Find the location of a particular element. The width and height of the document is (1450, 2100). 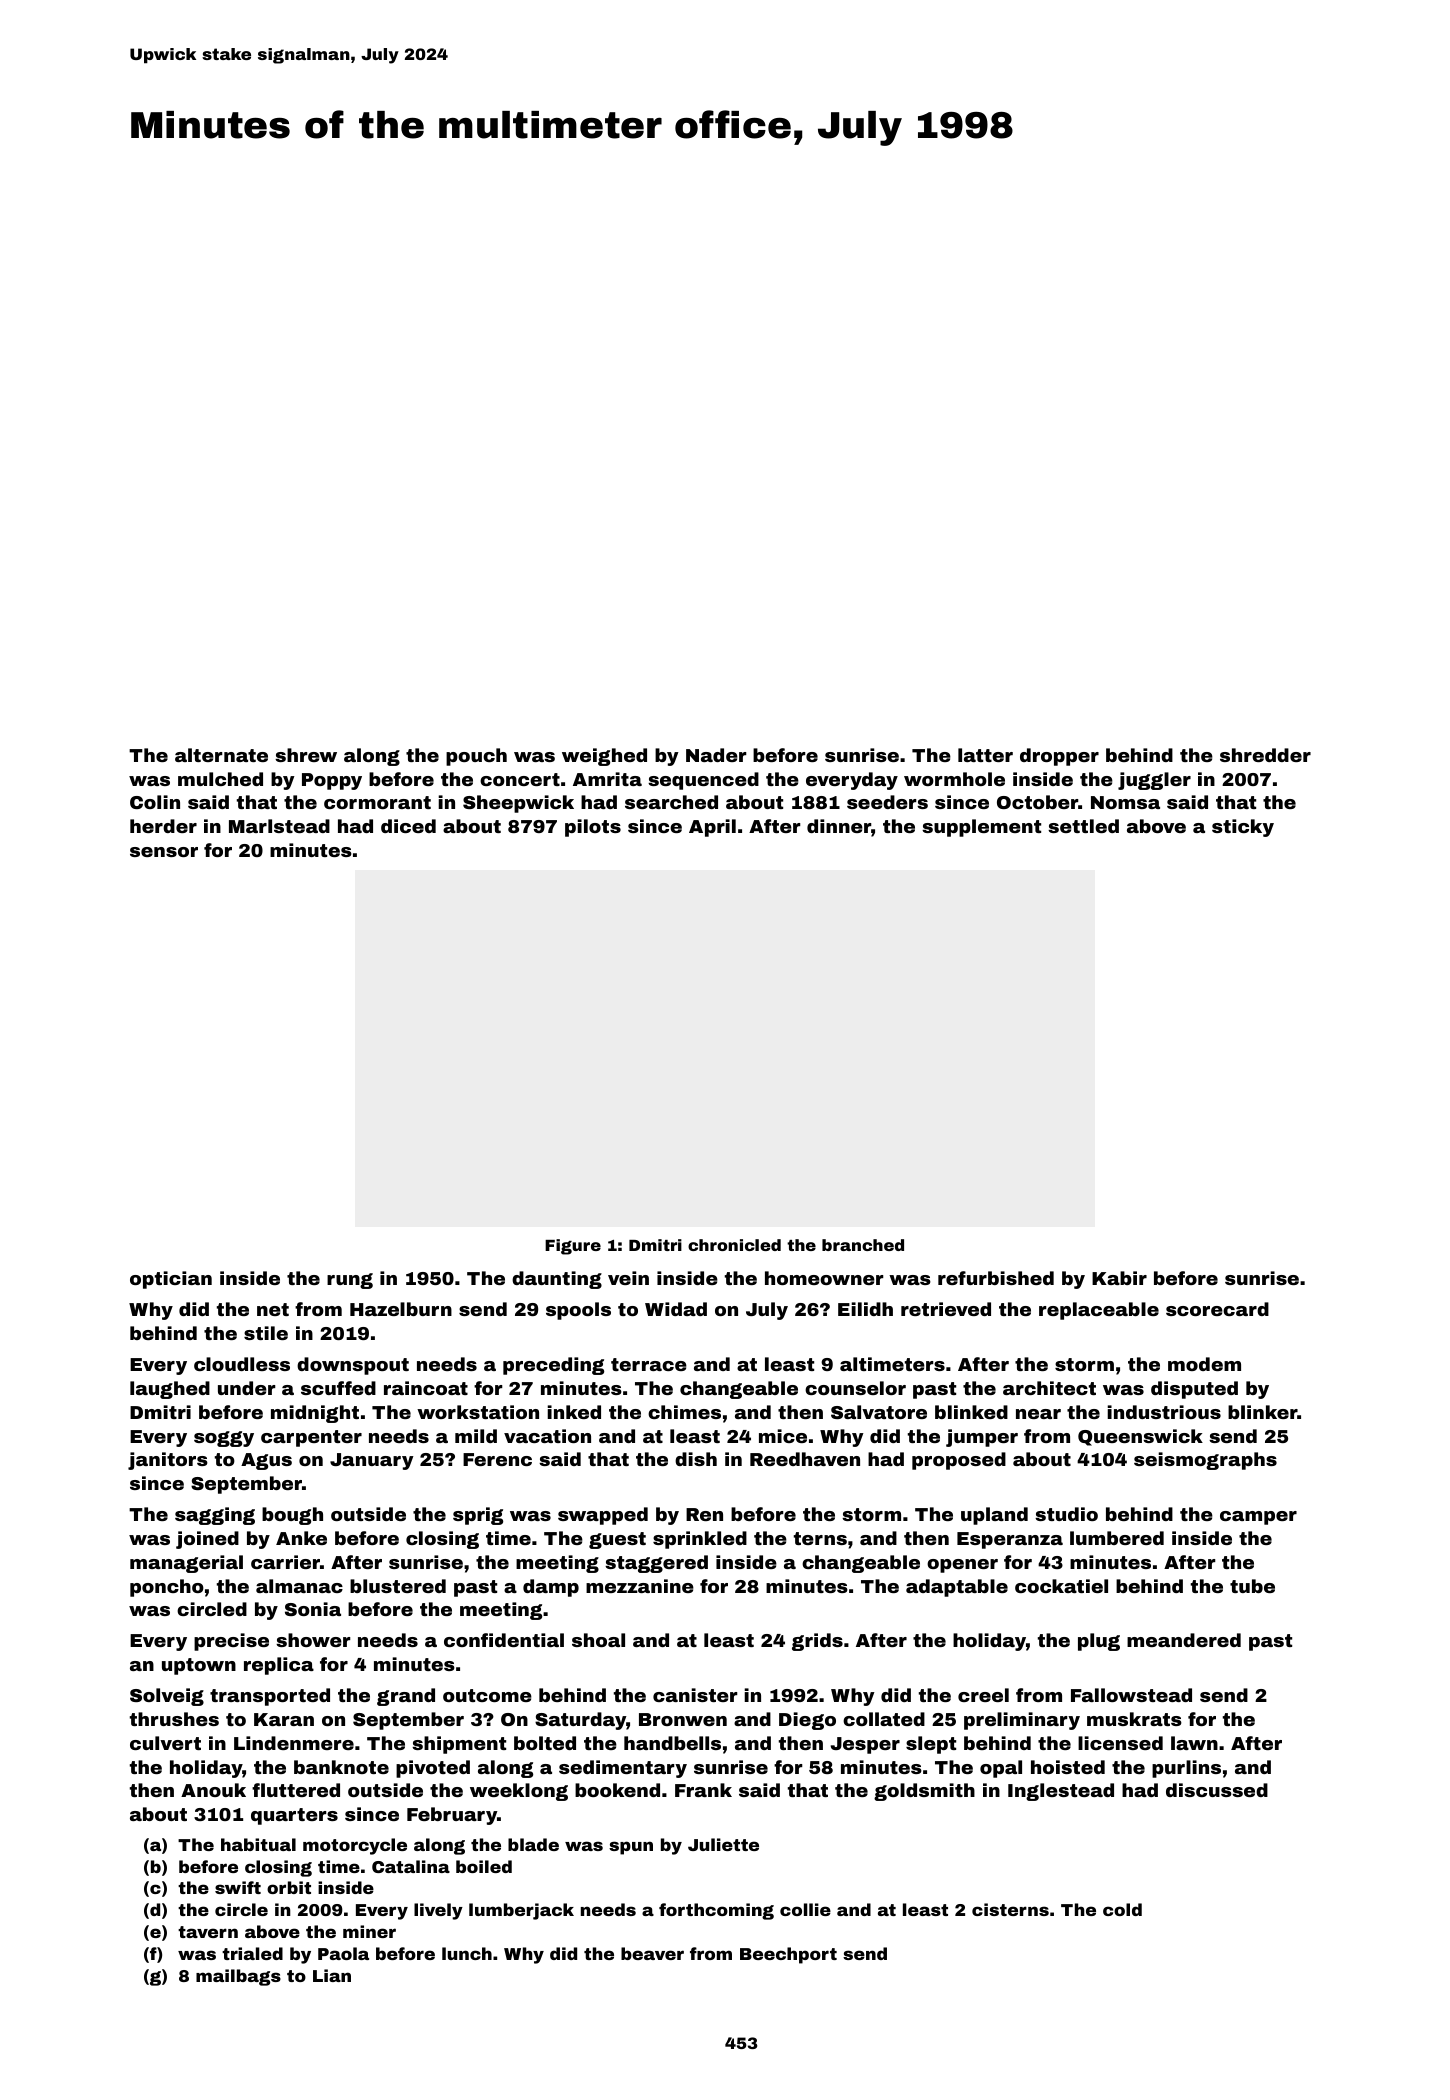

replaceable is located at coordinates (1099, 1311).
